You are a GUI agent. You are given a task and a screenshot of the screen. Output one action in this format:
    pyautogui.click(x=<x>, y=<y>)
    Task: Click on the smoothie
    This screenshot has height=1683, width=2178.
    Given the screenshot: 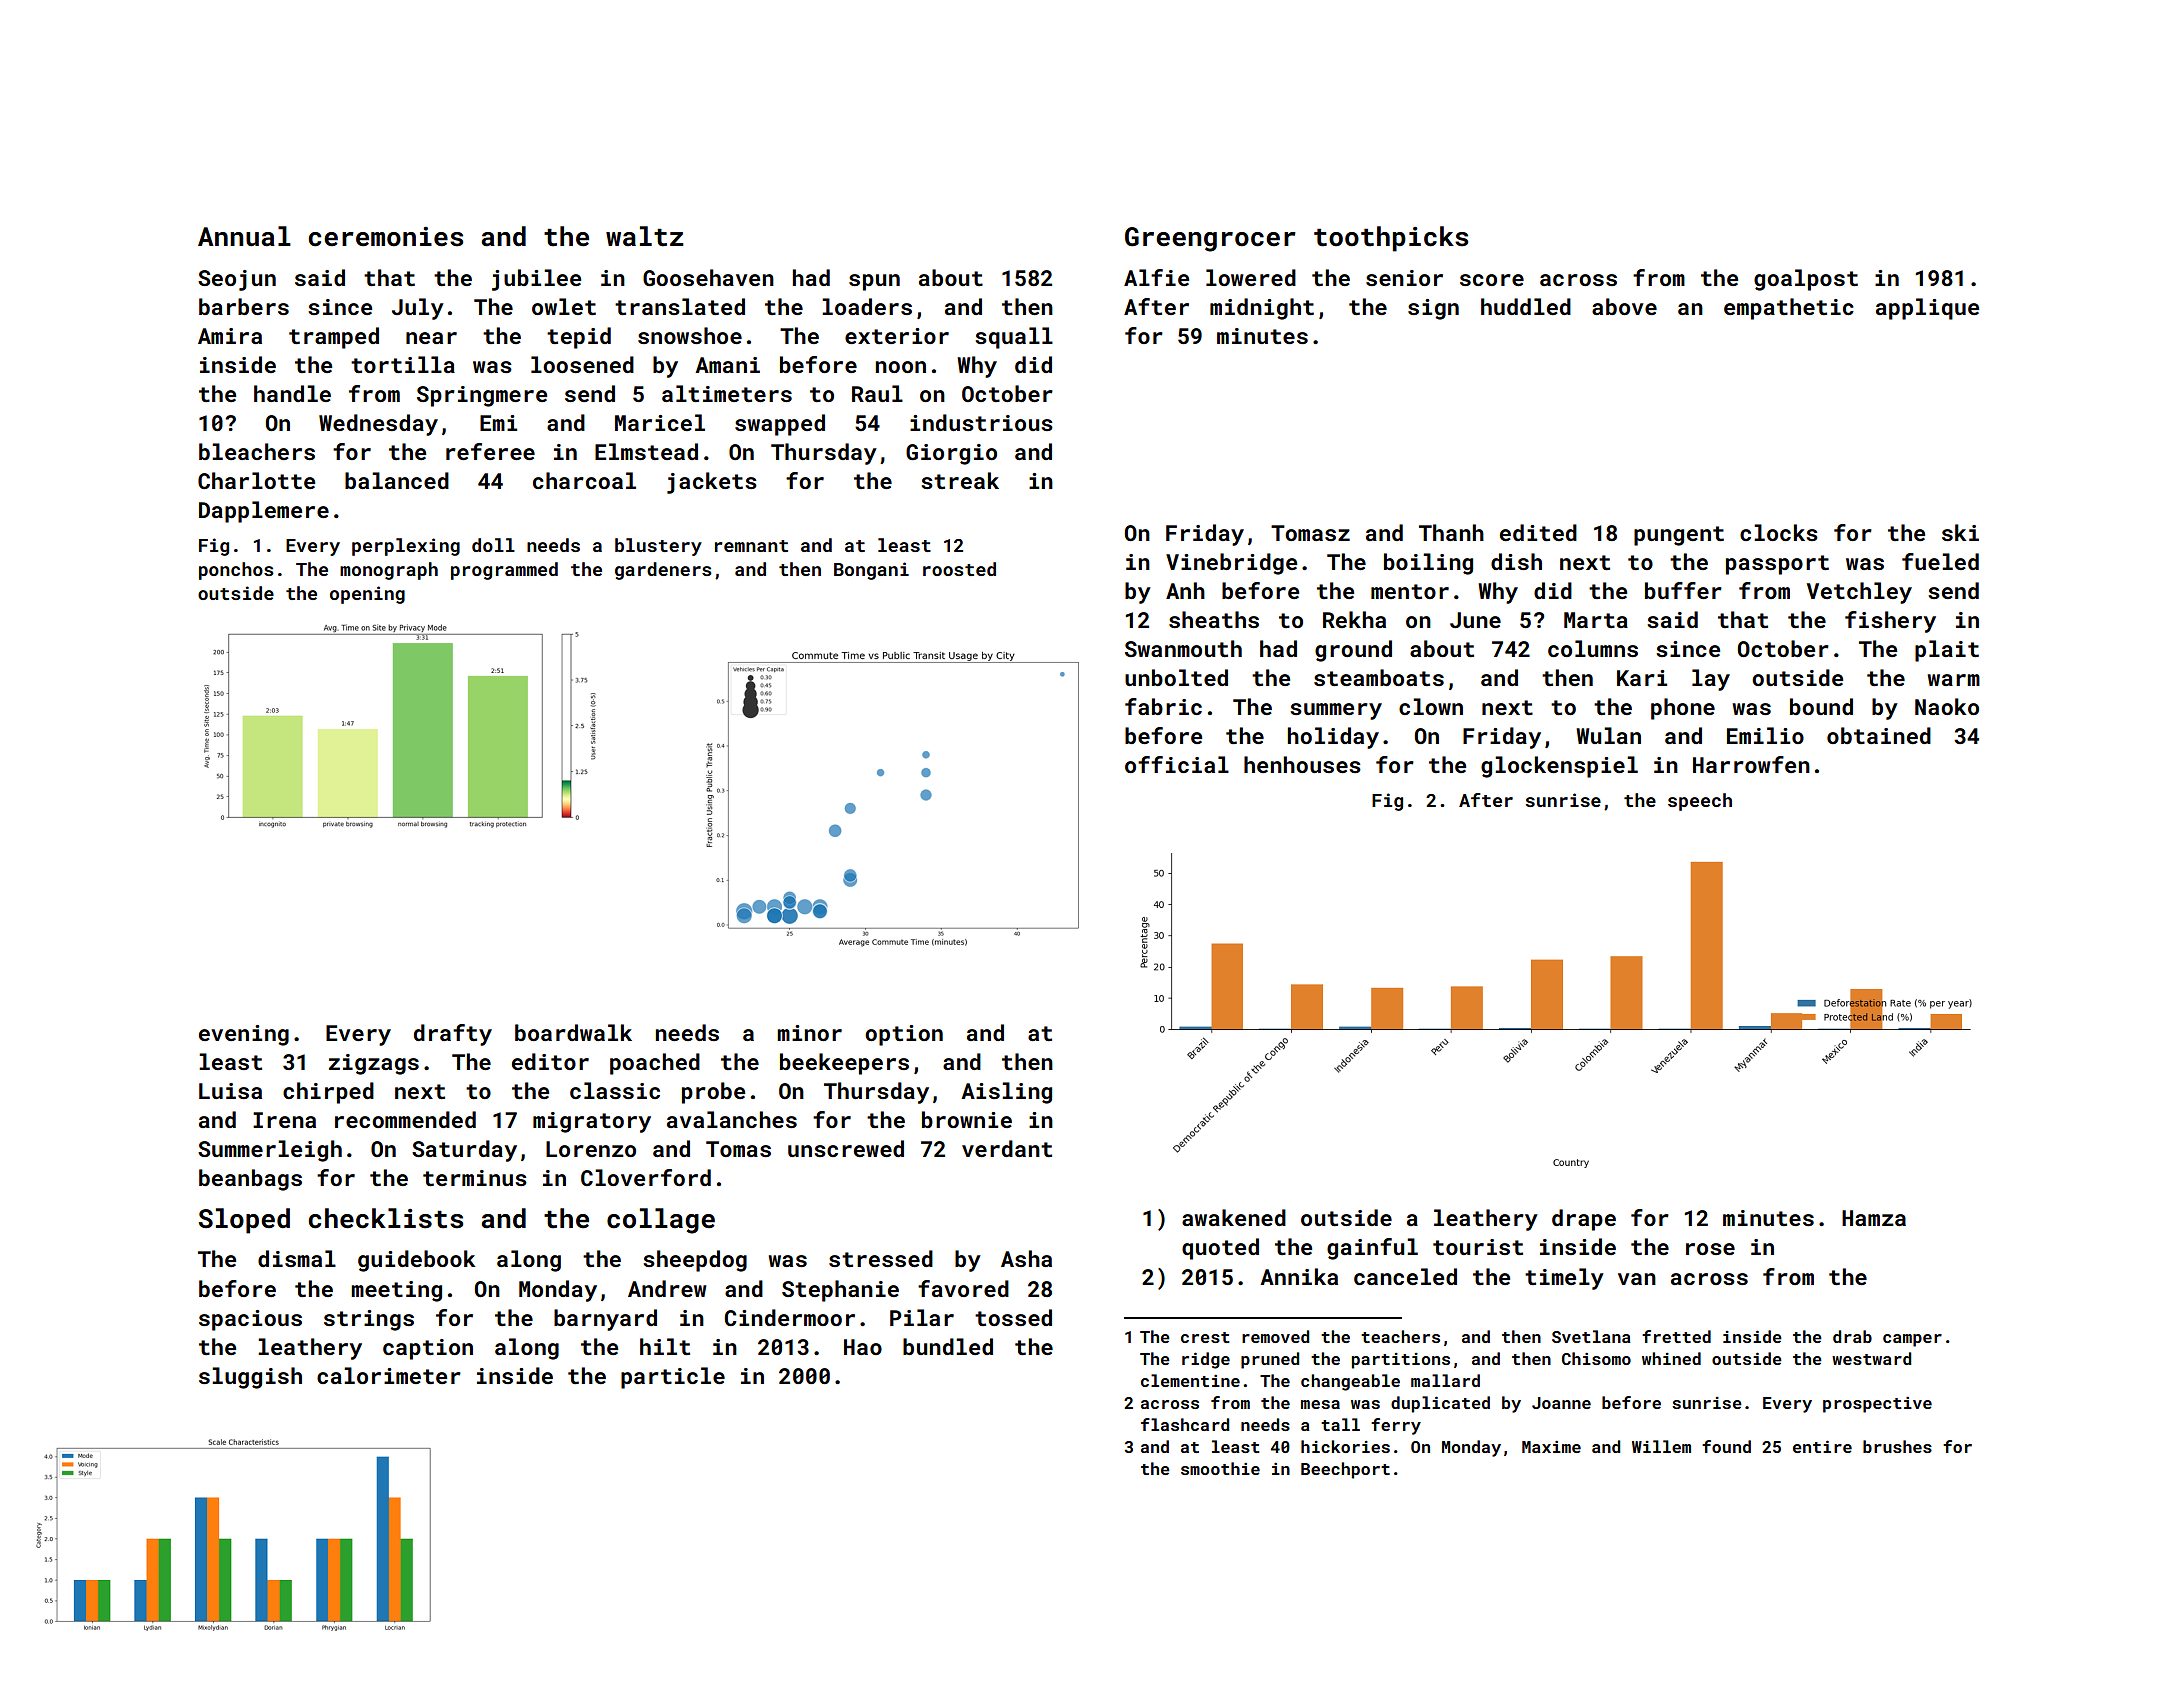 What is the action you would take?
    pyautogui.click(x=1220, y=1468)
